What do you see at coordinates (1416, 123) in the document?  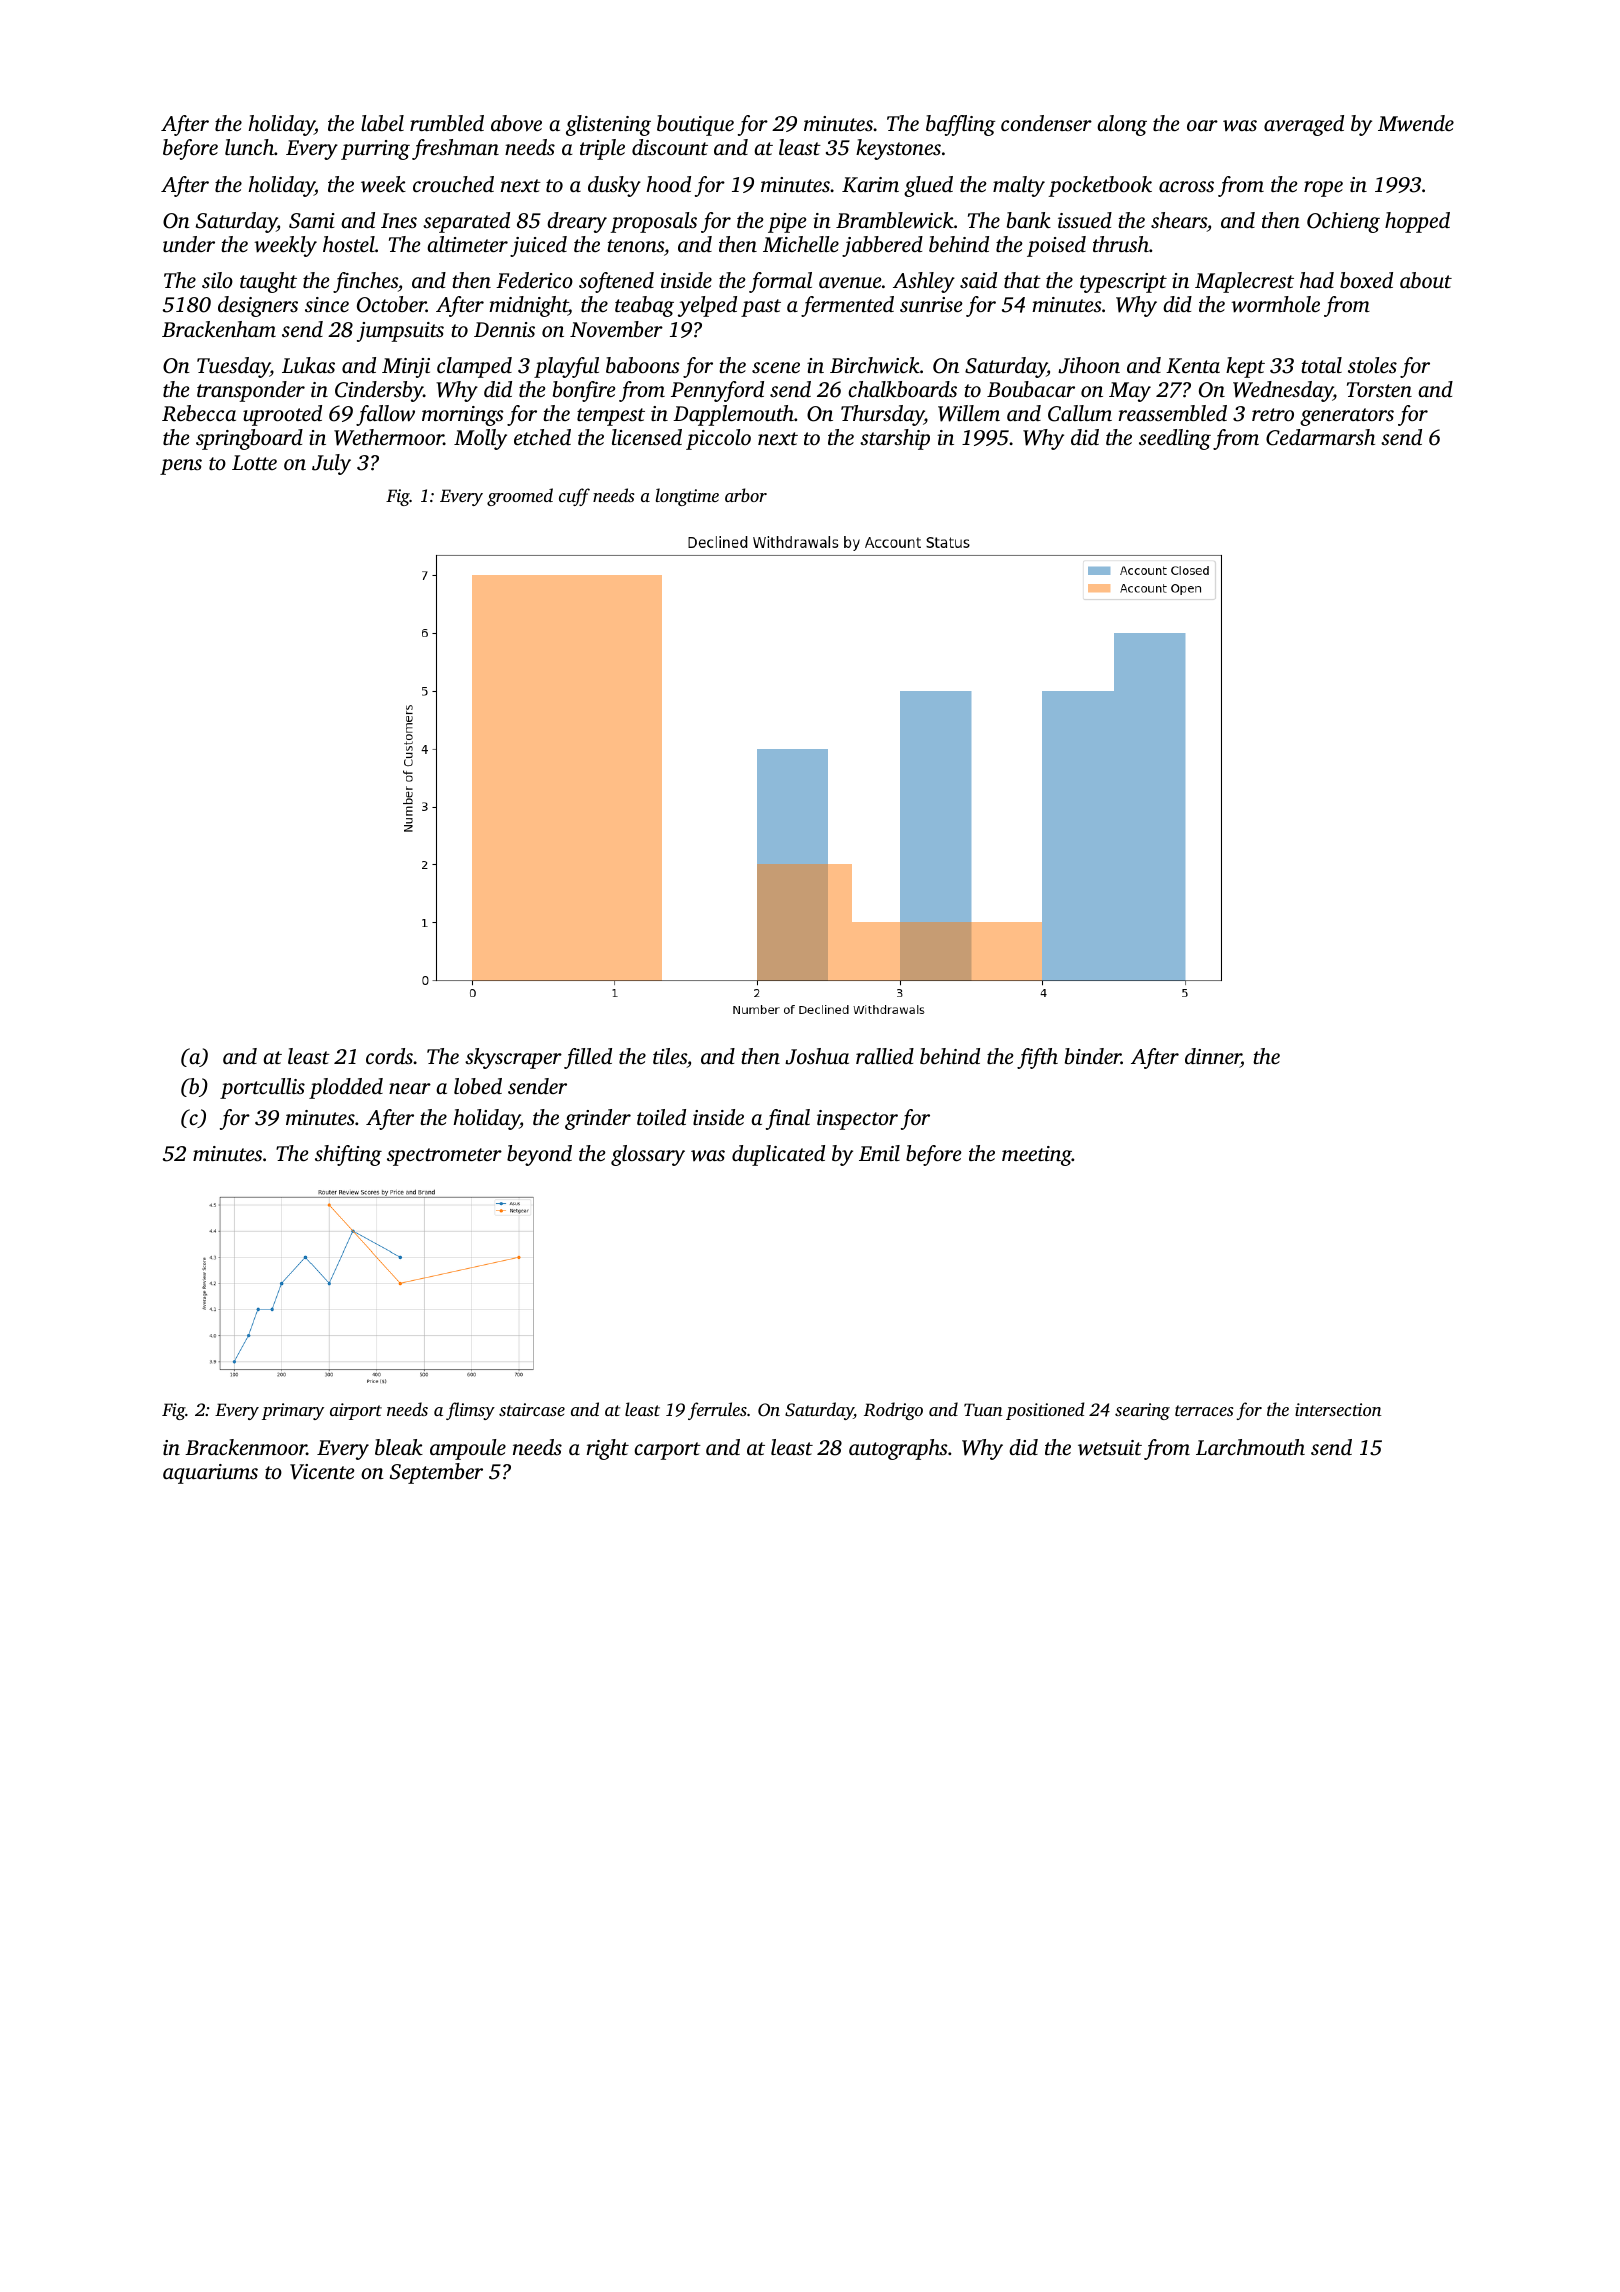 I see `Mwende` at bounding box center [1416, 123].
